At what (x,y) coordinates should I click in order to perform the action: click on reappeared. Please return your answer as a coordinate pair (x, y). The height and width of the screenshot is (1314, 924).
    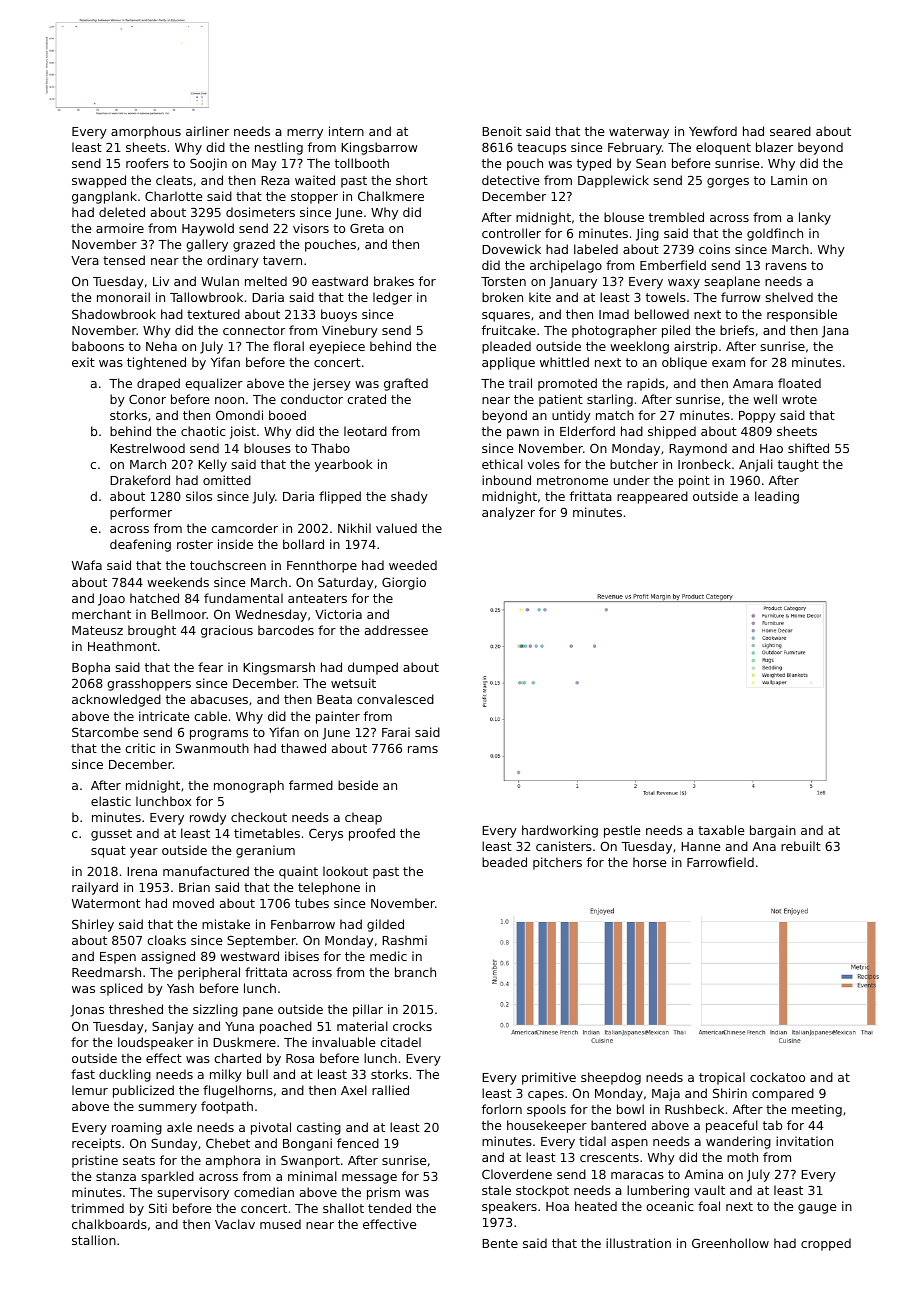
    Looking at the image, I should click on (652, 497).
